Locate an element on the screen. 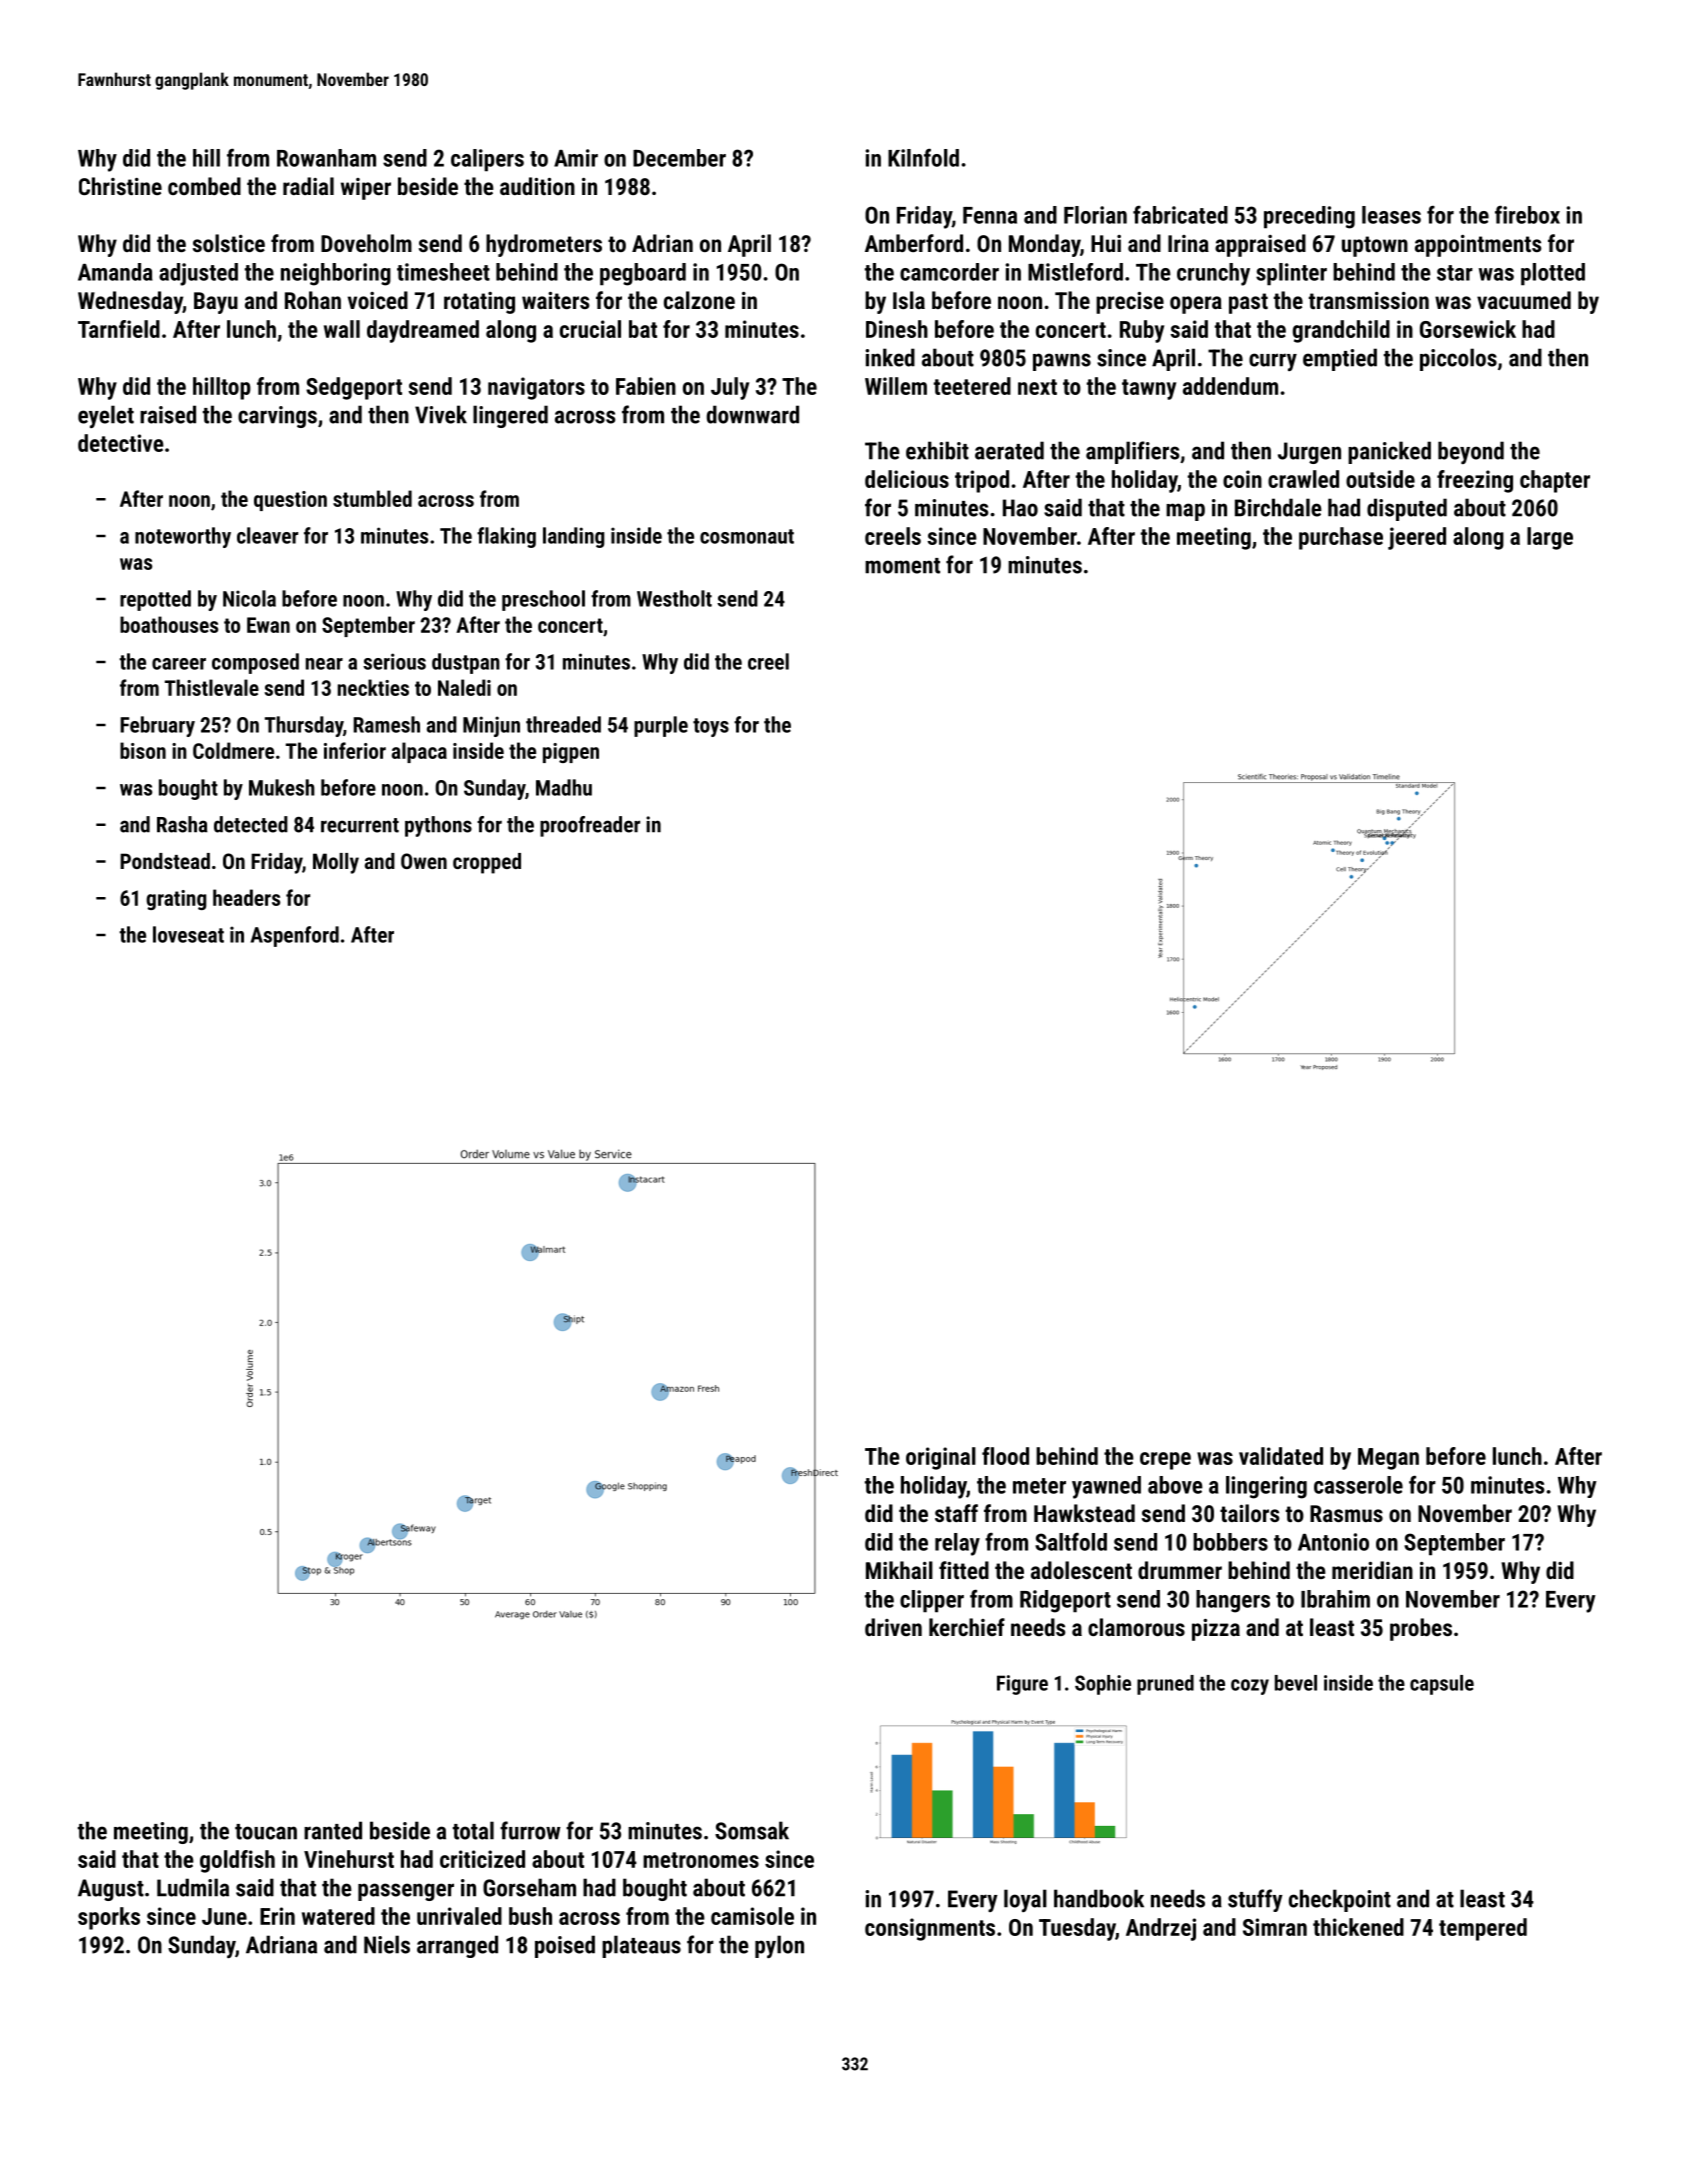 The height and width of the screenshot is (2178, 1683). proofreader is located at coordinates (590, 826).
